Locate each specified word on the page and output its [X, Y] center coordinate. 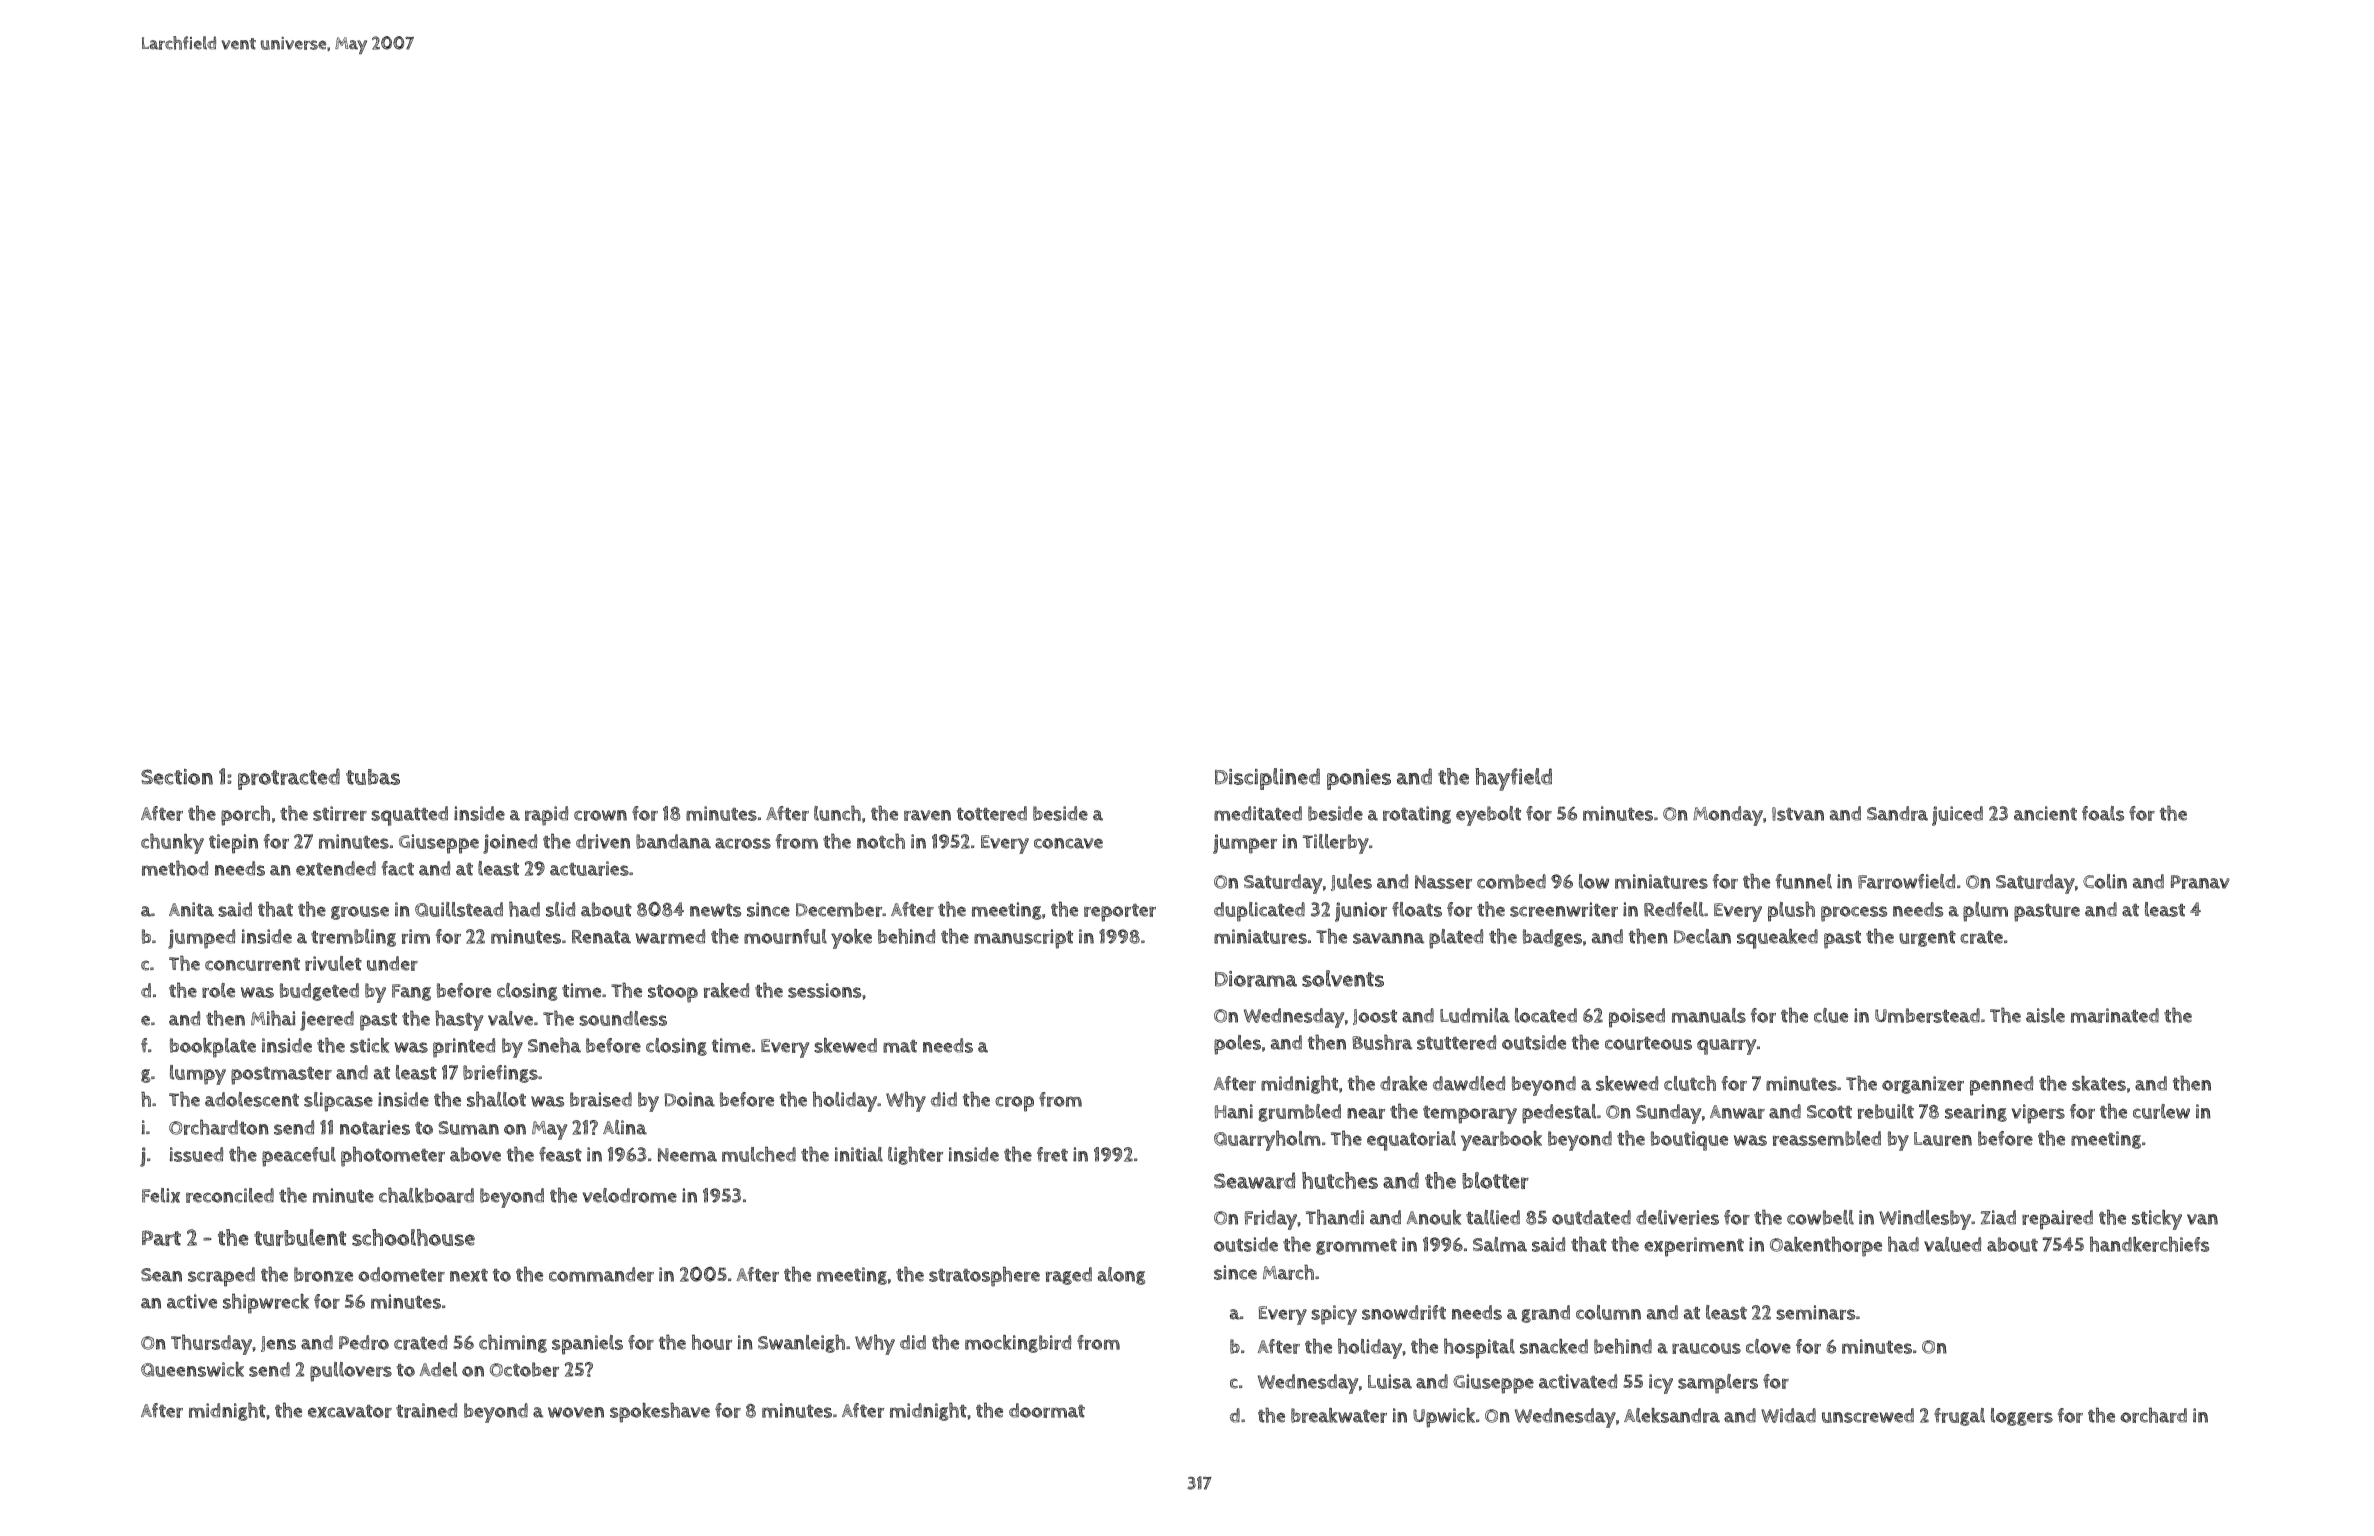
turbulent [300, 1237]
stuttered [1456, 1042]
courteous [1648, 1043]
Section [177, 777]
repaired [2057, 1220]
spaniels [587, 1345]
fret [1052, 1154]
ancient [2045, 813]
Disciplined [1267, 779]
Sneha [554, 1045]
